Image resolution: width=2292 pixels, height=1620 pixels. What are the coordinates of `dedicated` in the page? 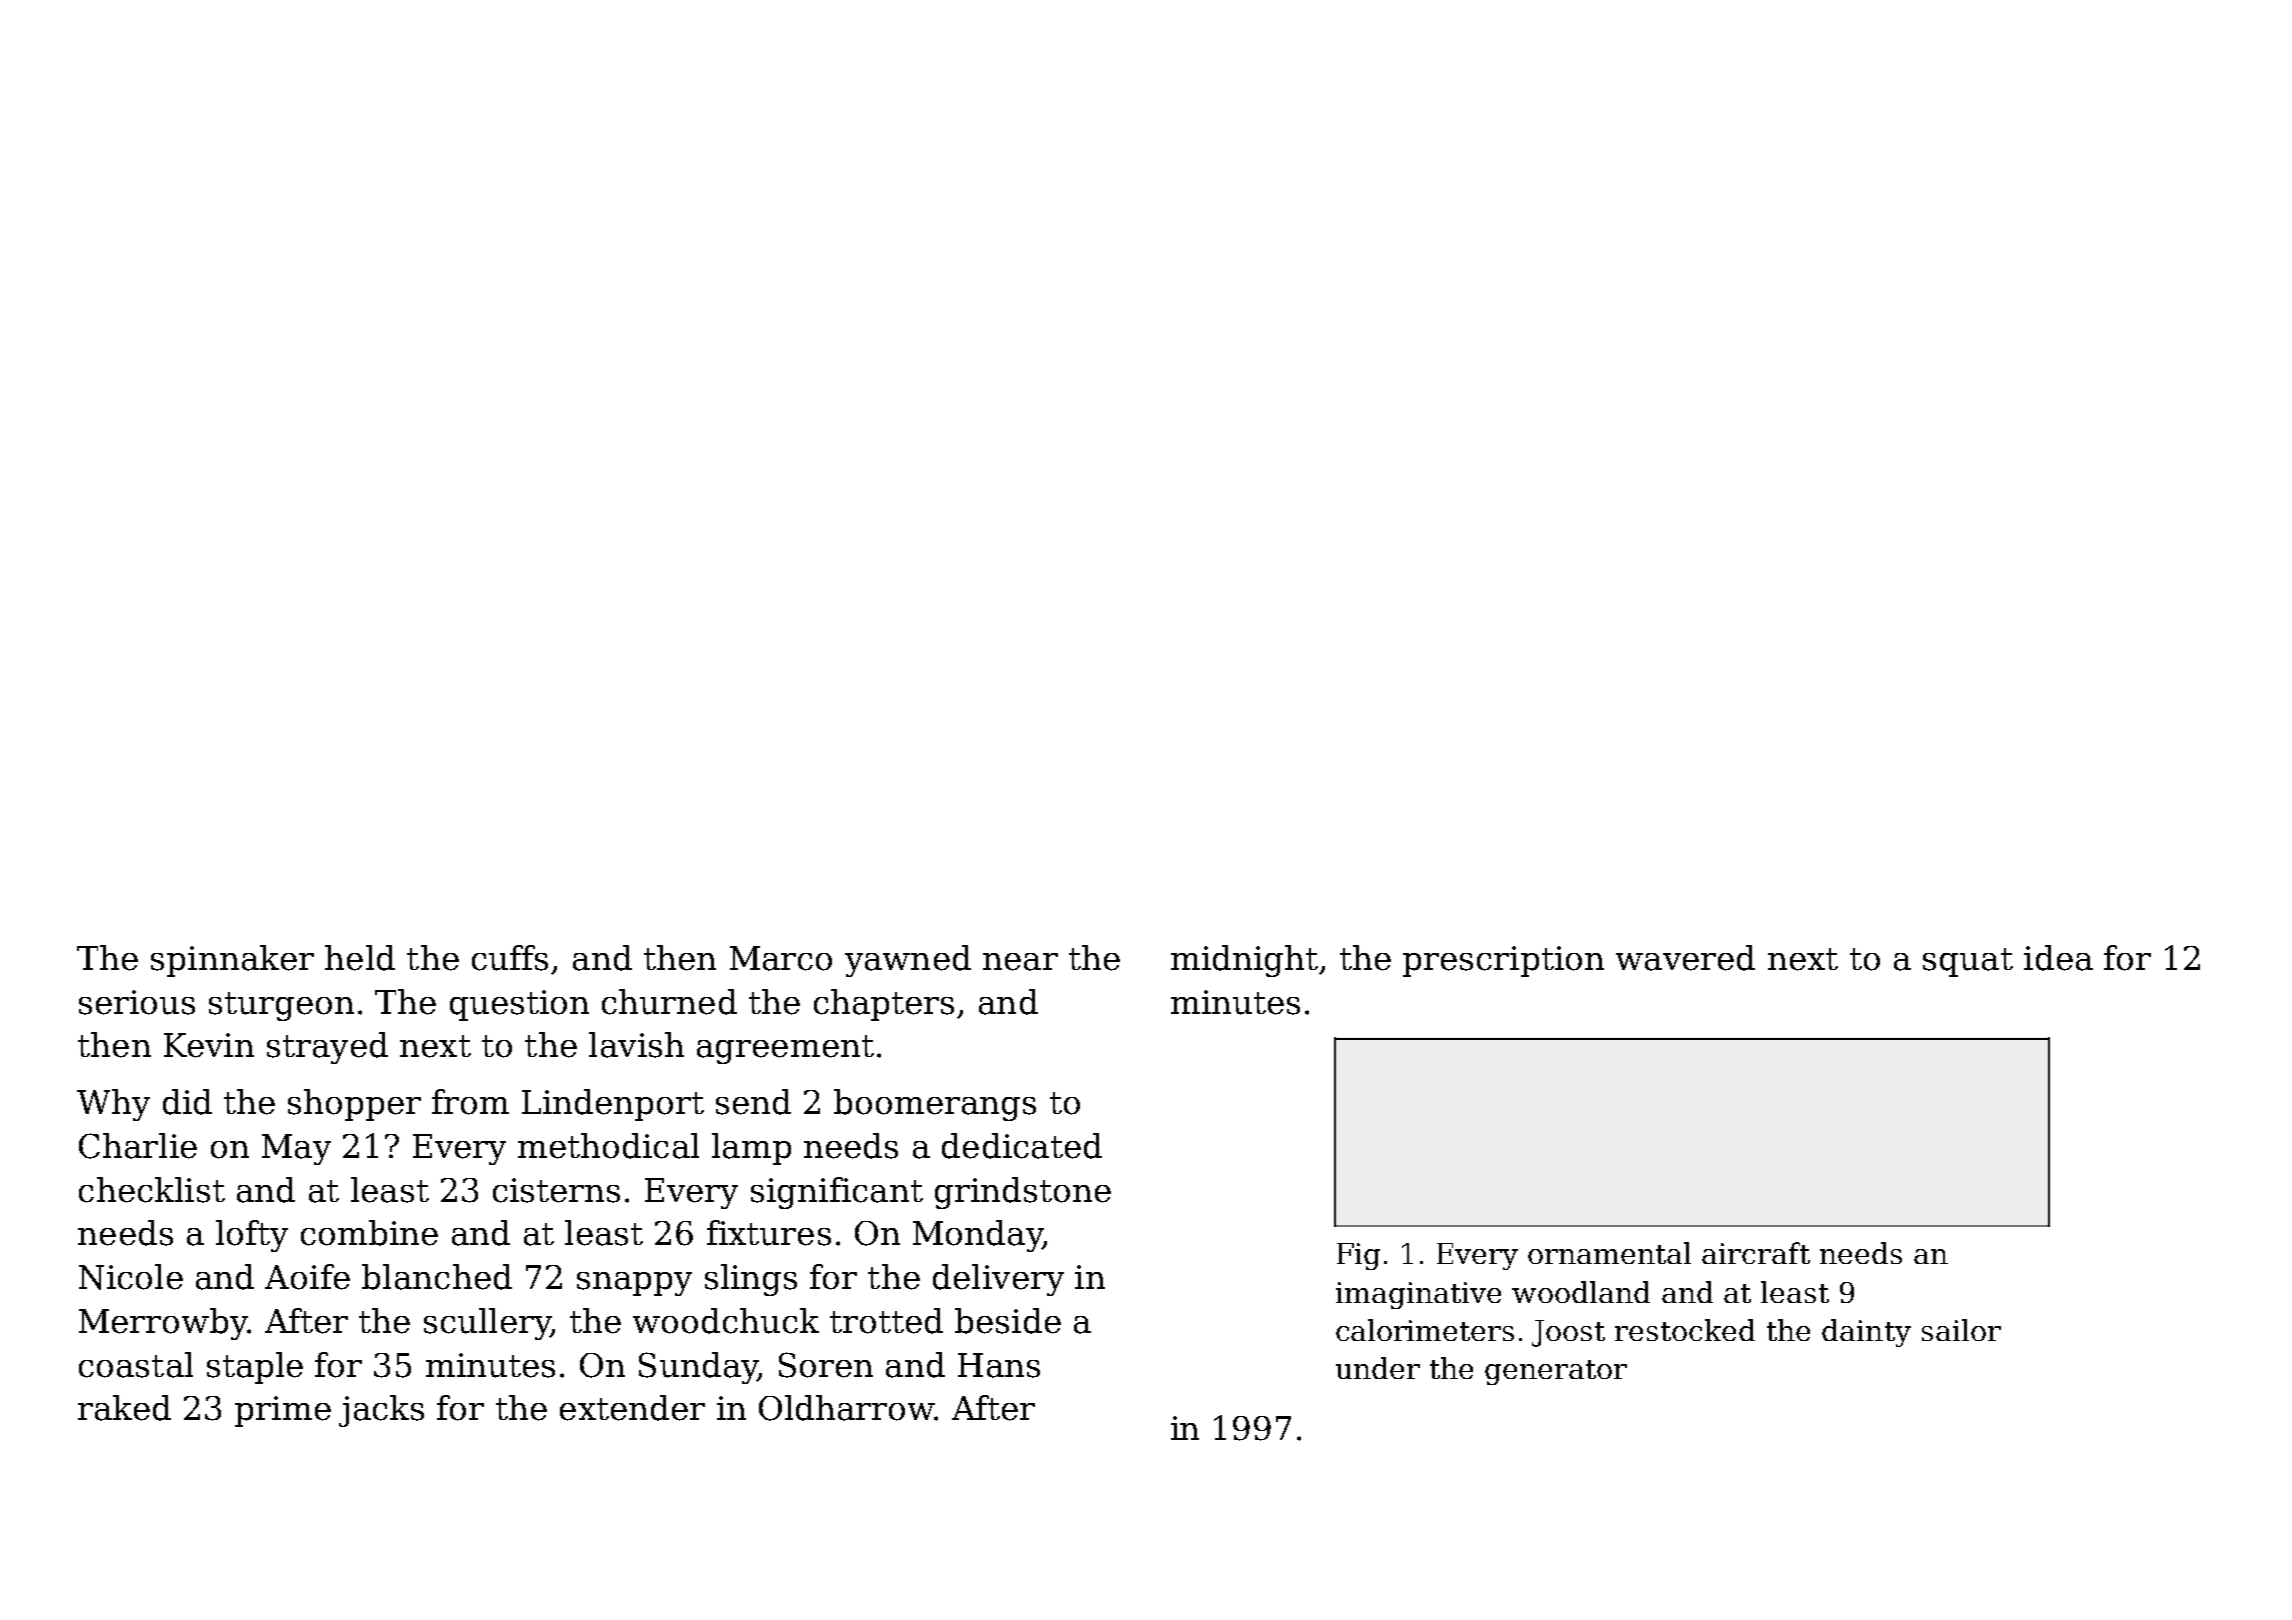 It's located at (1022, 1146).
